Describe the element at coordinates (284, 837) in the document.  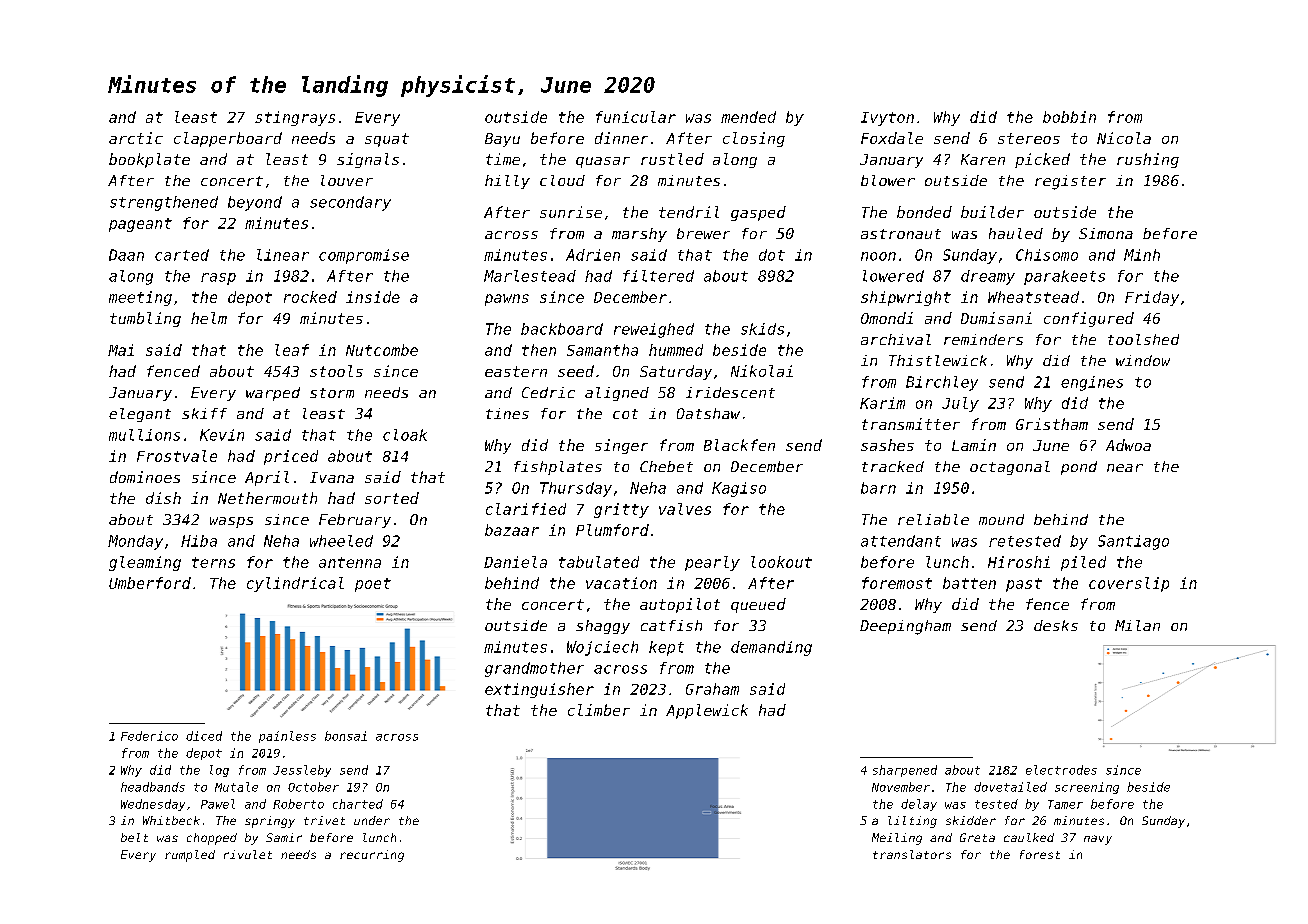
I see `Samir` at that location.
